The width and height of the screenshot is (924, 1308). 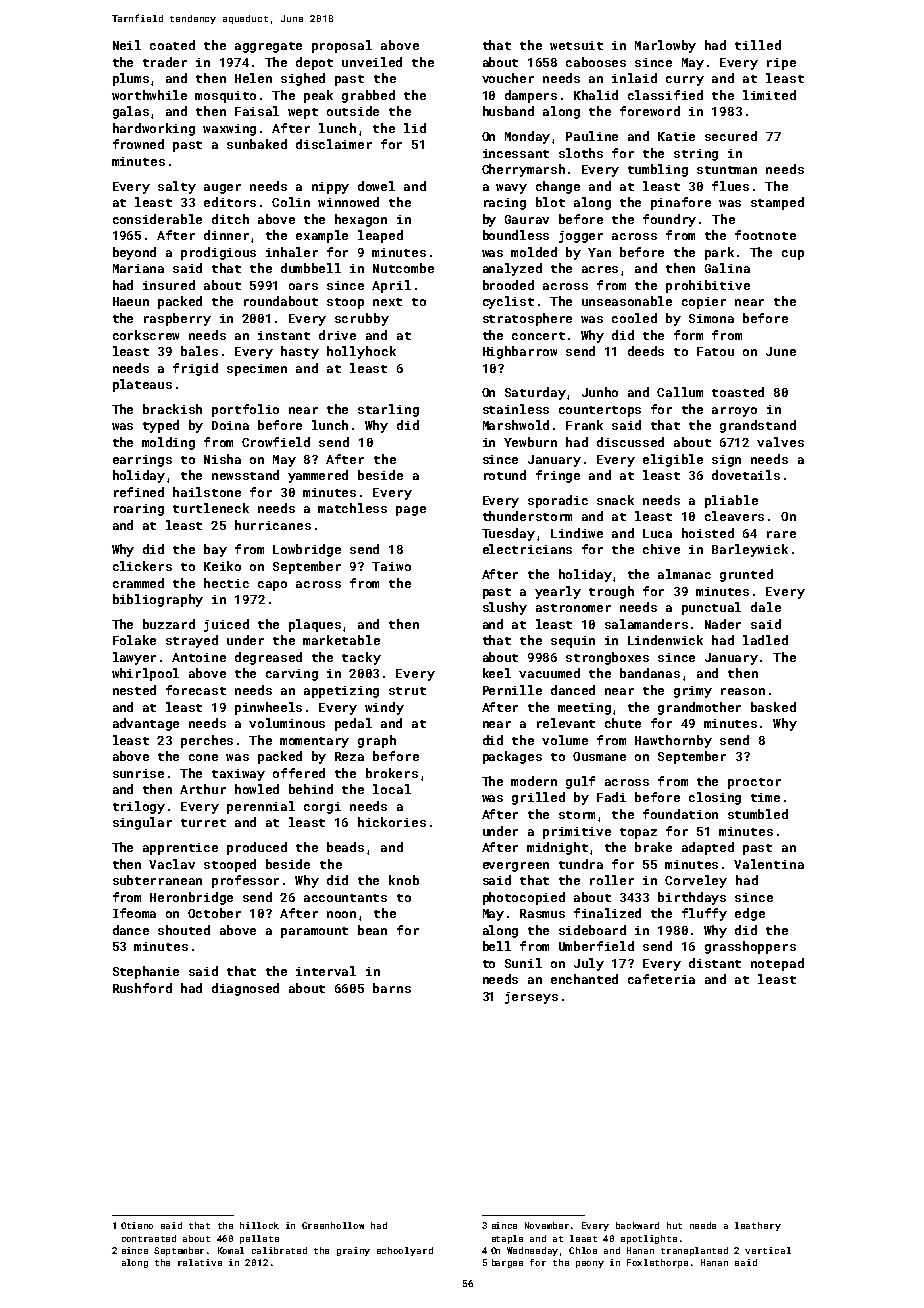 I want to click on arroyo, so click(x=734, y=412).
